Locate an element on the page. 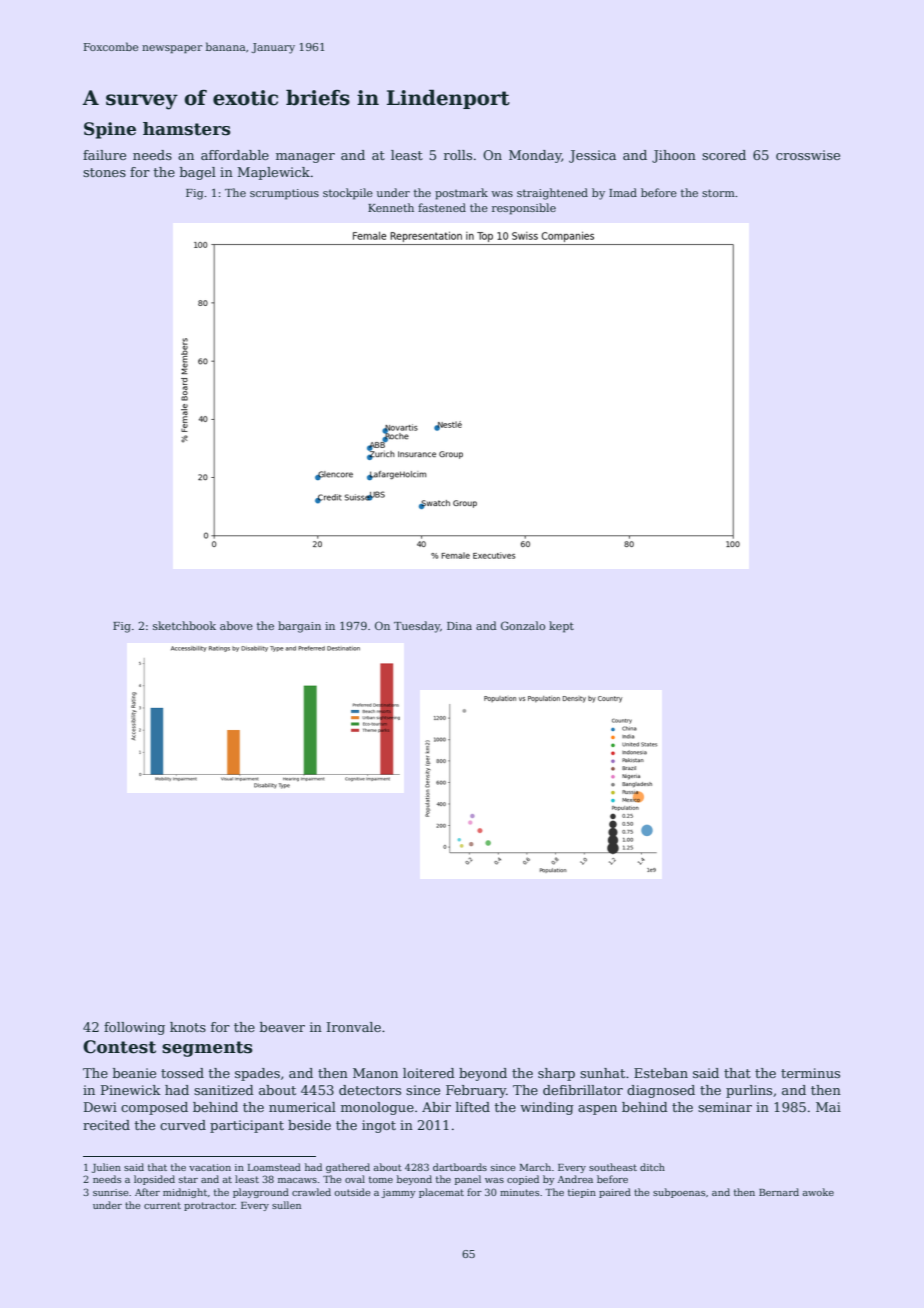  Jihoon is located at coordinates (674, 156).
